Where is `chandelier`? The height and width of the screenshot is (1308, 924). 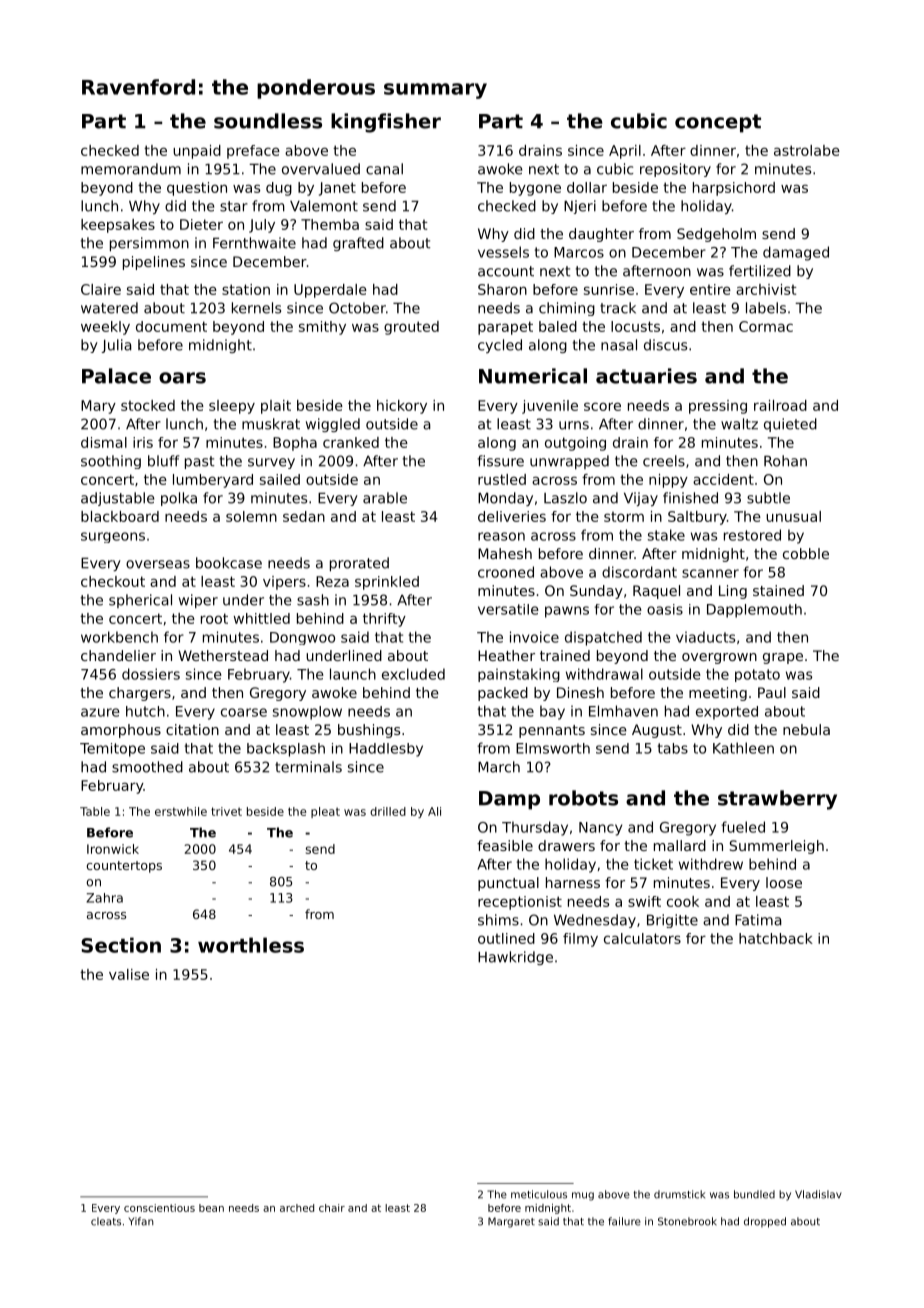 chandelier is located at coordinates (118, 655).
